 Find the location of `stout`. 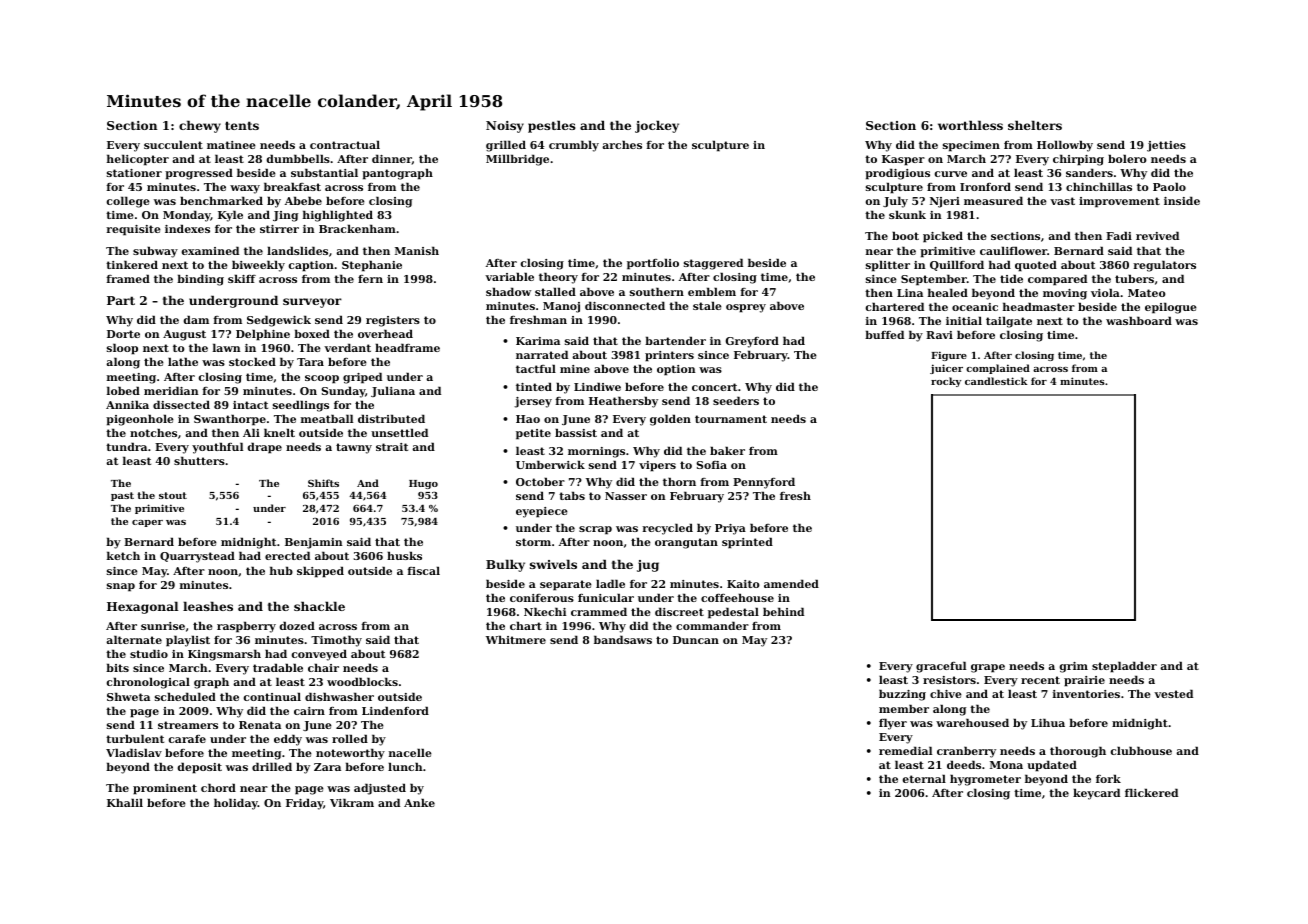

stout is located at coordinates (173, 495).
